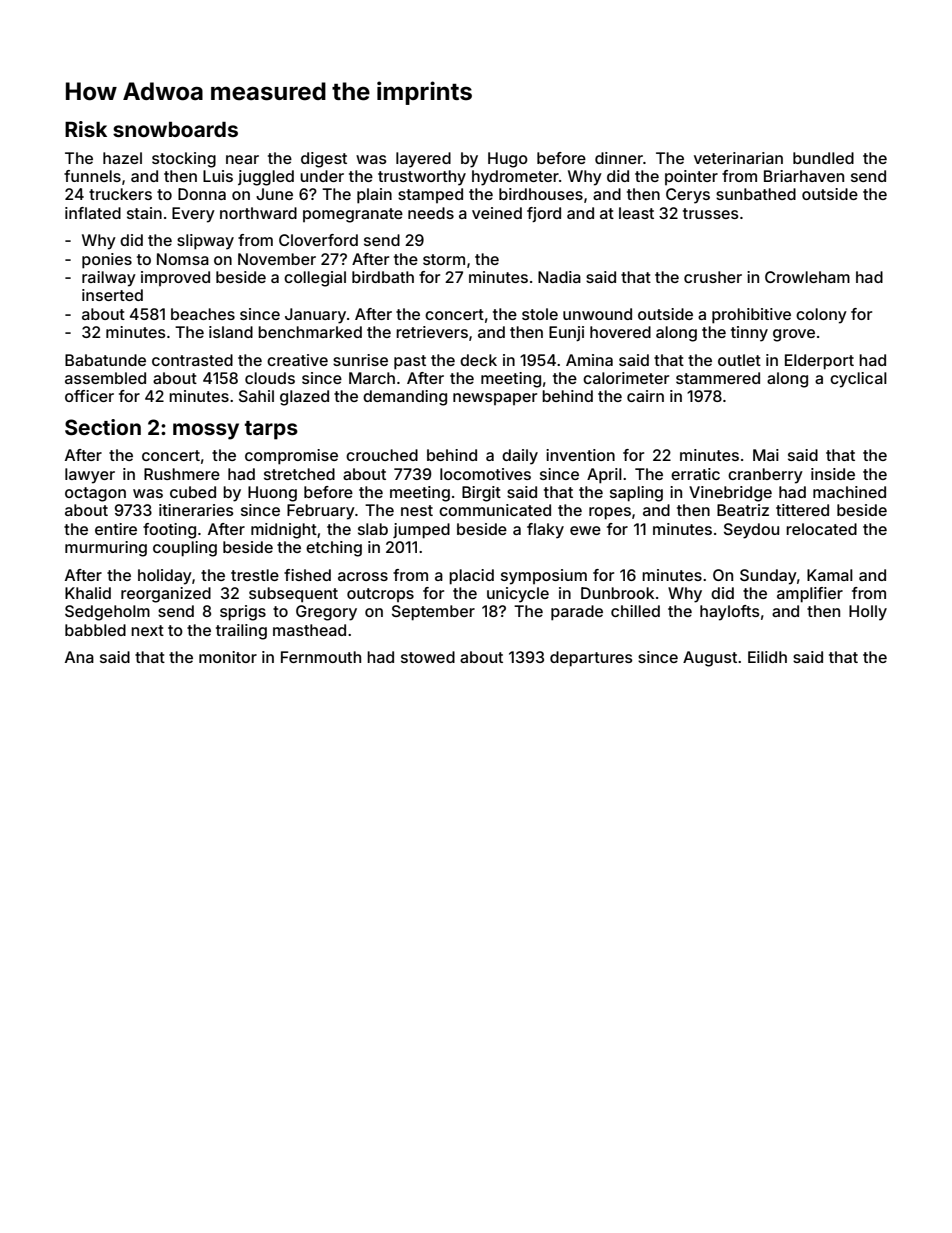 This screenshot has height=1233, width=952. Describe the element at coordinates (508, 160) in the screenshot. I see `Hugo` at that location.
